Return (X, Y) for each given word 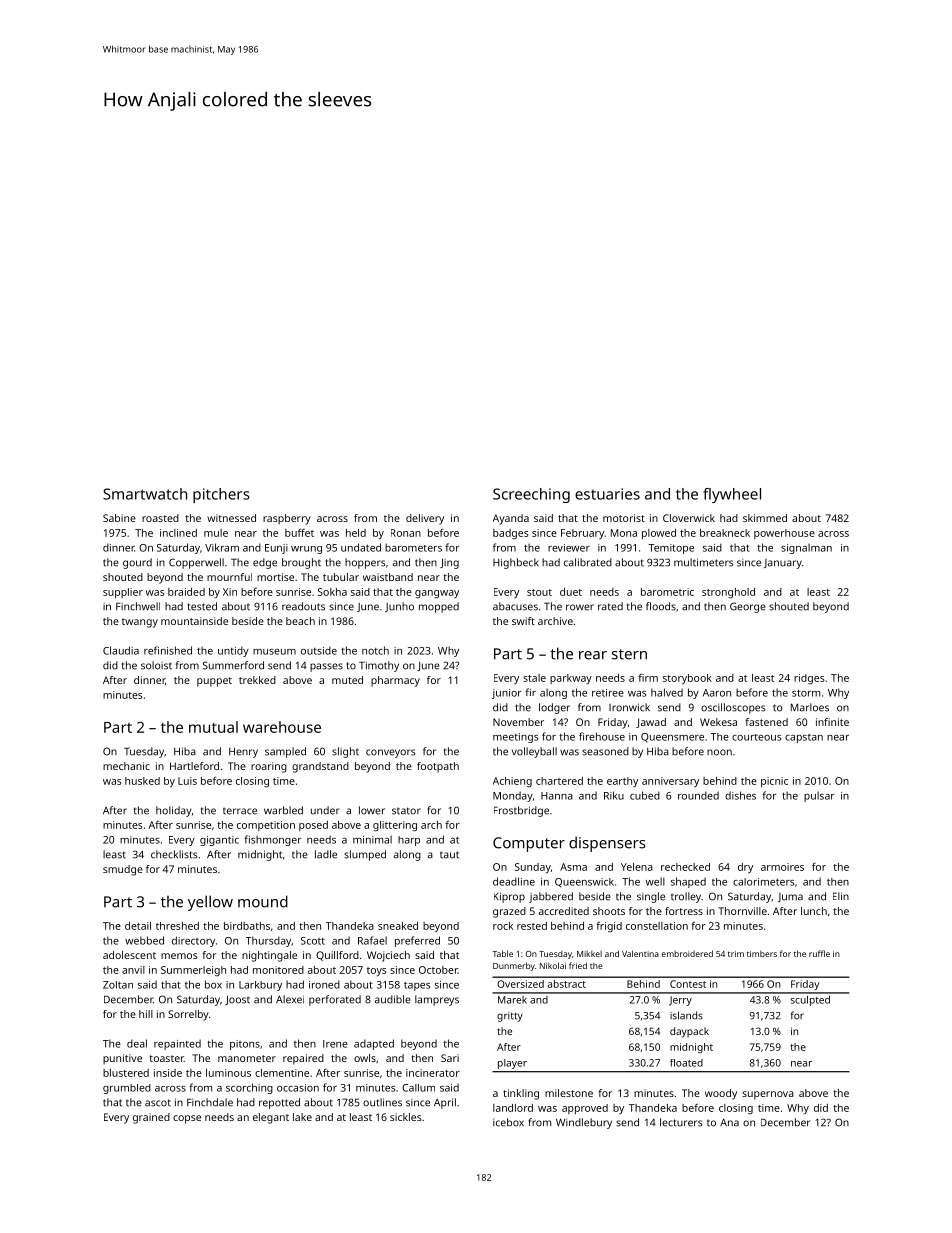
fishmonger (272, 840)
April (445, 1103)
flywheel (732, 495)
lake (302, 1117)
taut (449, 855)
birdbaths (247, 926)
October (438, 970)
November (518, 722)
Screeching (531, 495)
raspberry (287, 519)
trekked (257, 680)
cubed (645, 795)
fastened (766, 722)
